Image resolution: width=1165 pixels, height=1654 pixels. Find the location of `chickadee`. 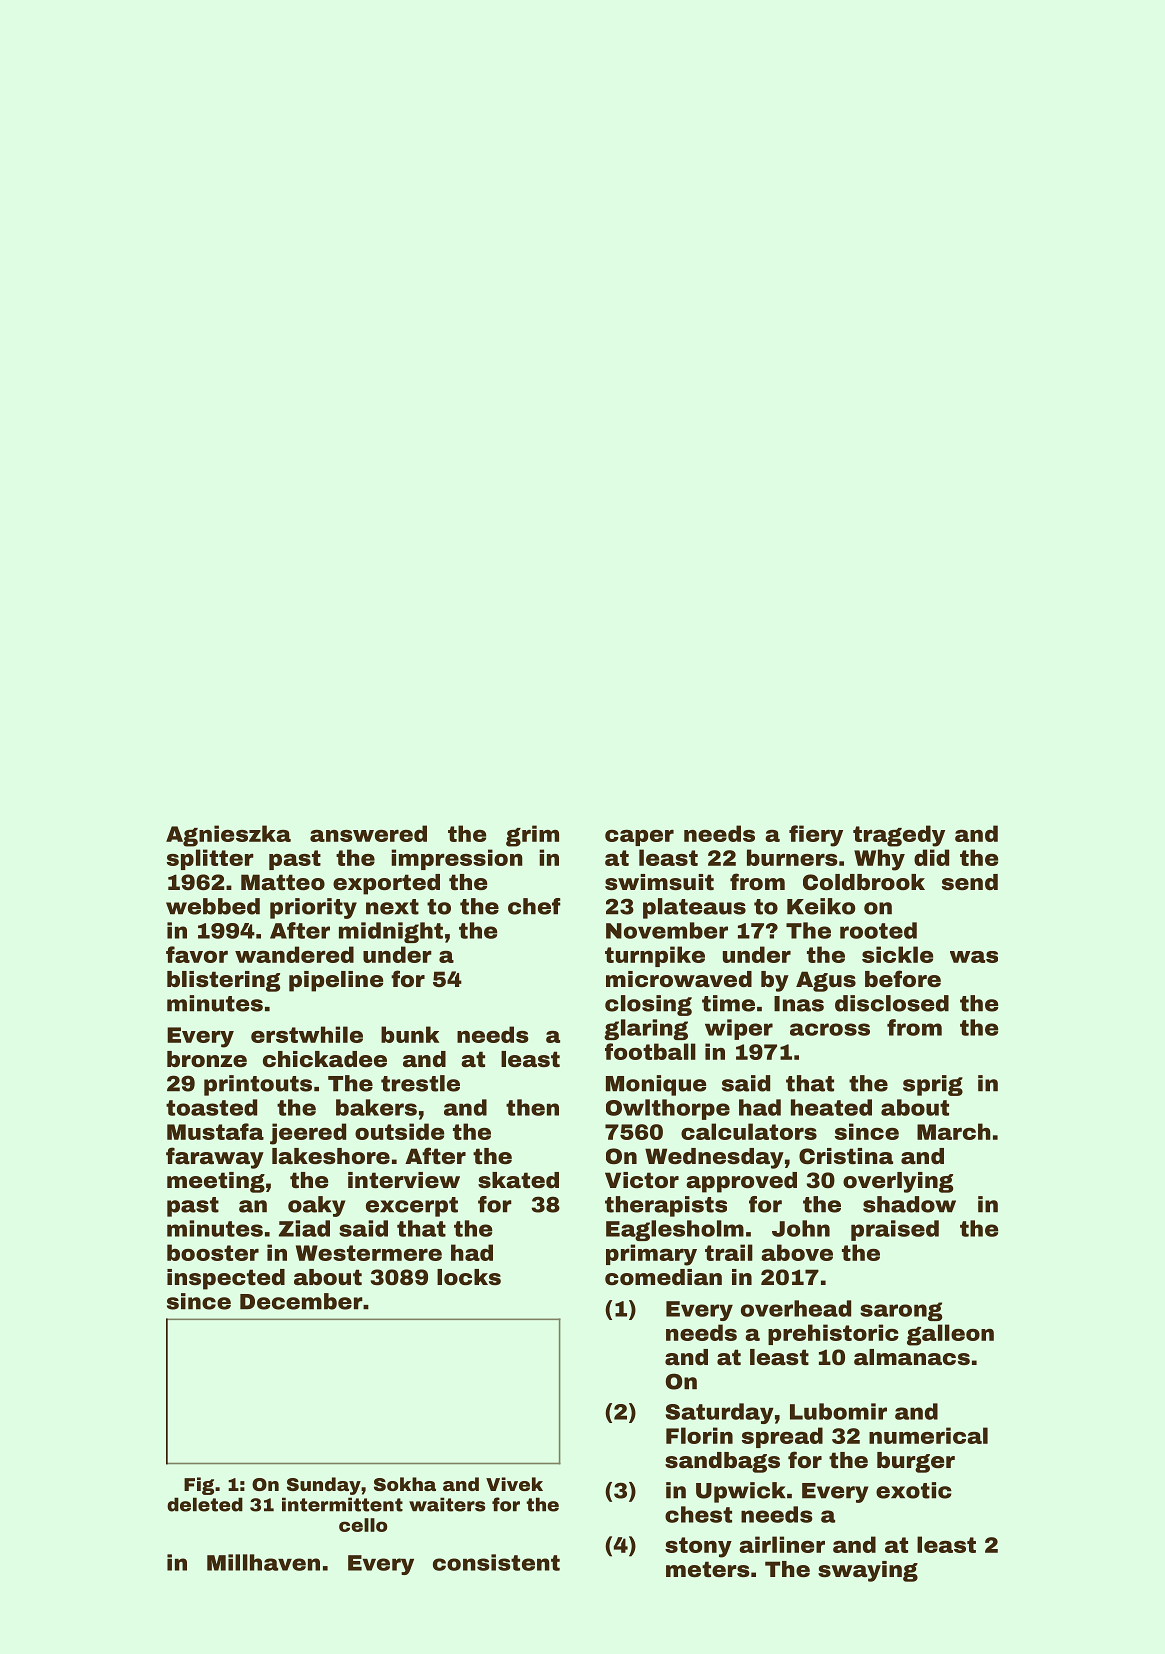

chickadee is located at coordinates (325, 1059).
